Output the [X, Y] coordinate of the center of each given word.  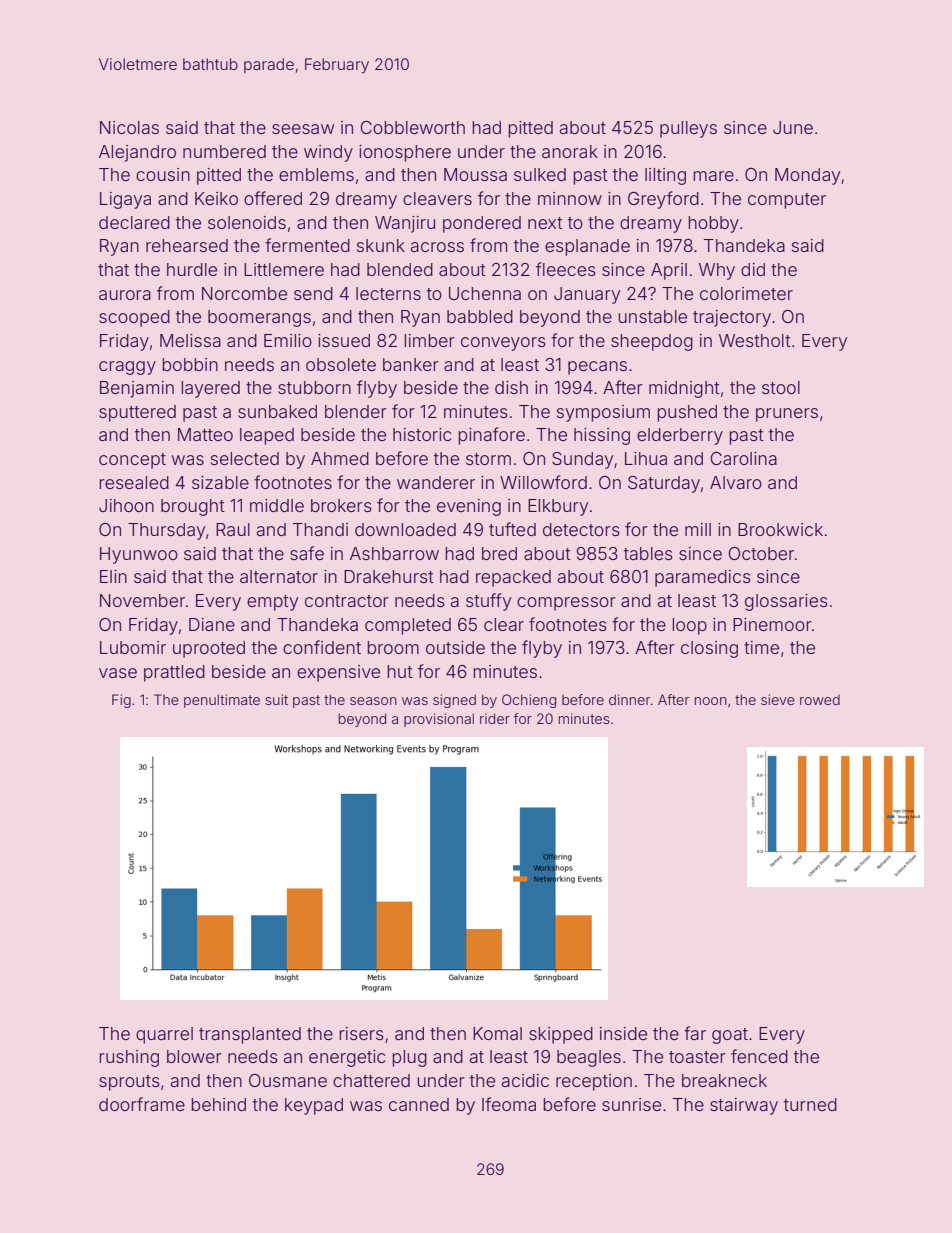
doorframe [142, 1104]
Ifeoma [509, 1104]
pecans [597, 368]
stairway [744, 1106]
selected [245, 458]
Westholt [755, 340]
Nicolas [129, 127]
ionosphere [405, 153]
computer [787, 201]
